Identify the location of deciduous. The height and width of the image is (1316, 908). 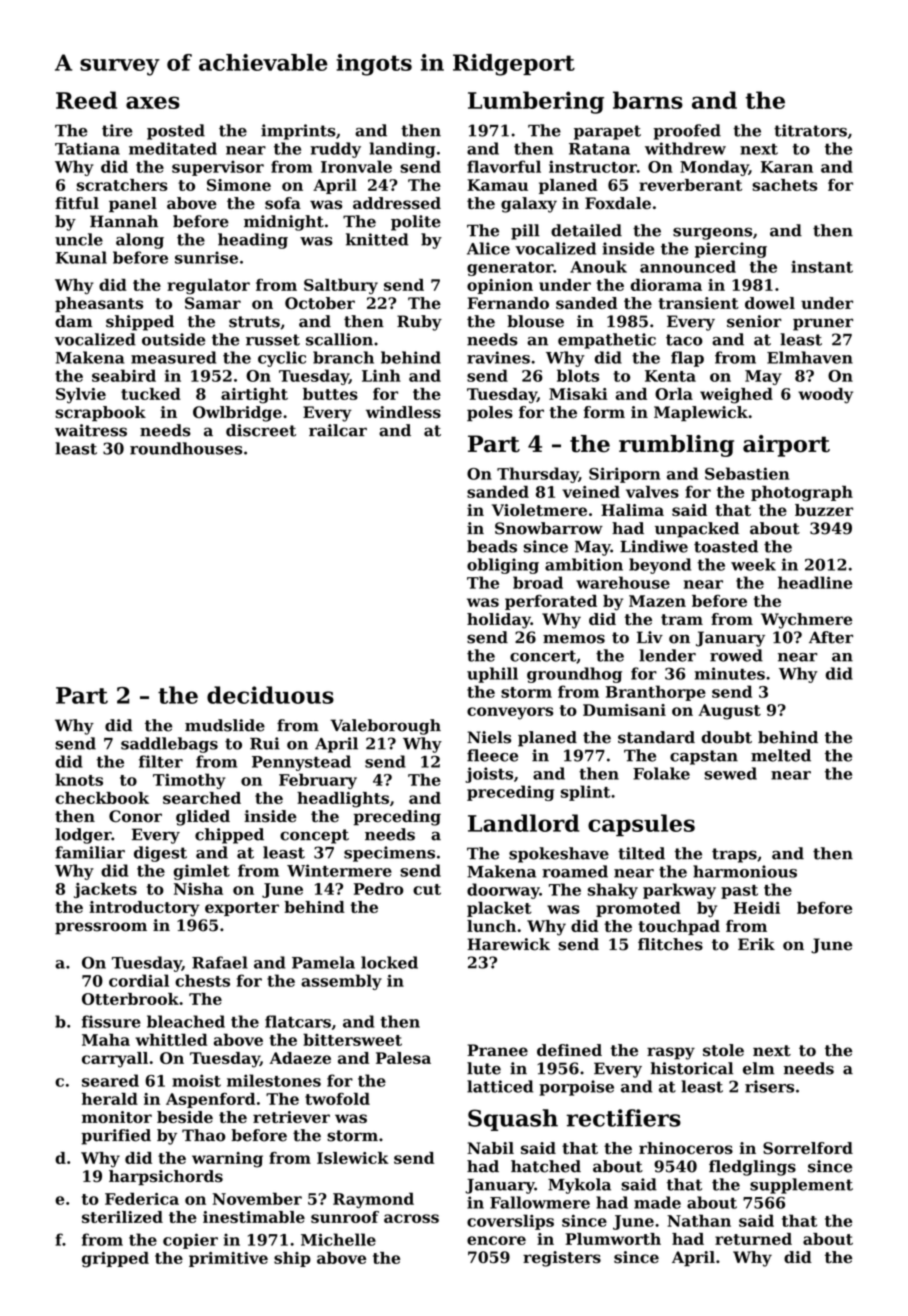
(270, 695).
